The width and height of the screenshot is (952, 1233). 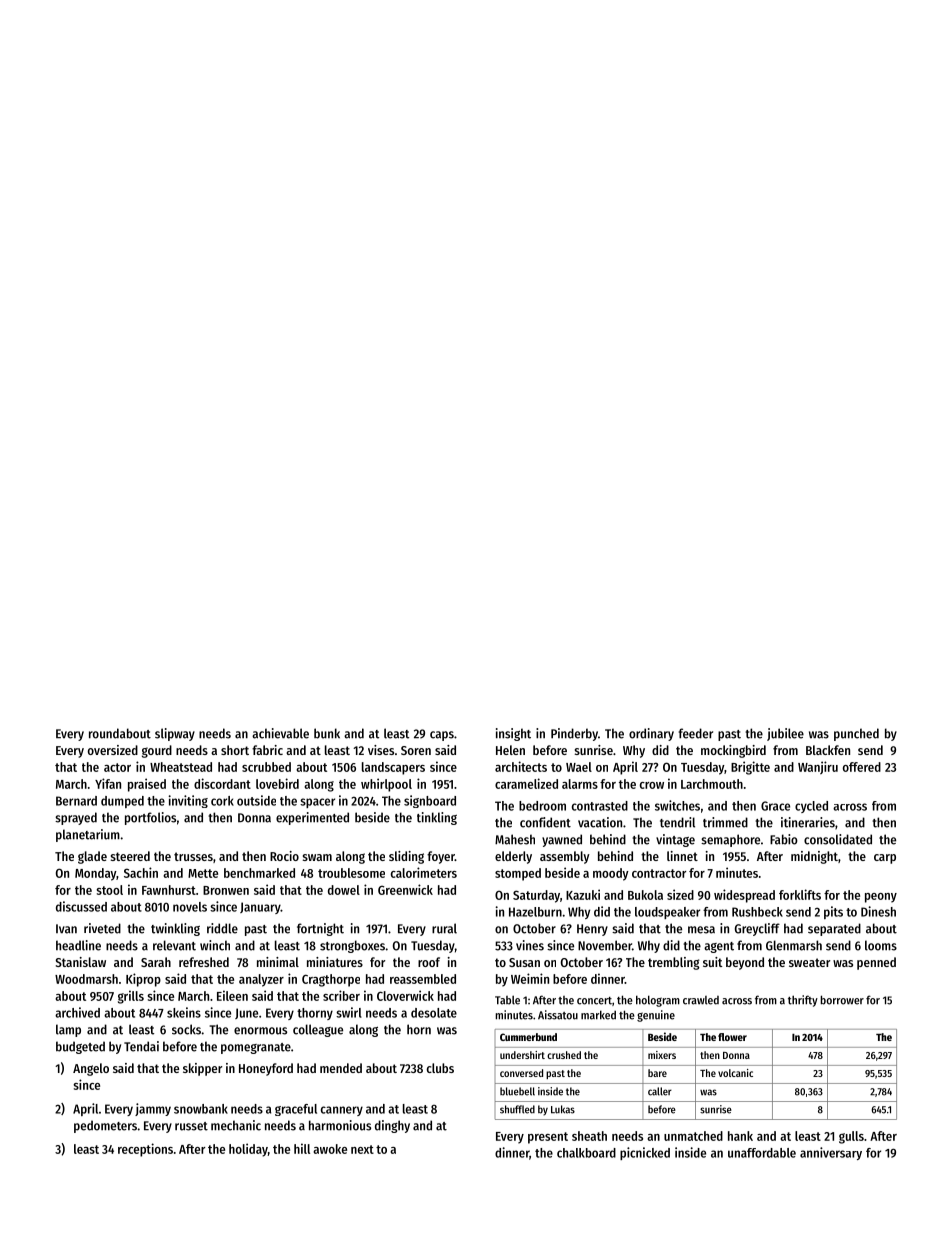 What do you see at coordinates (381, 750) in the screenshot?
I see `vises` at bounding box center [381, 750].
